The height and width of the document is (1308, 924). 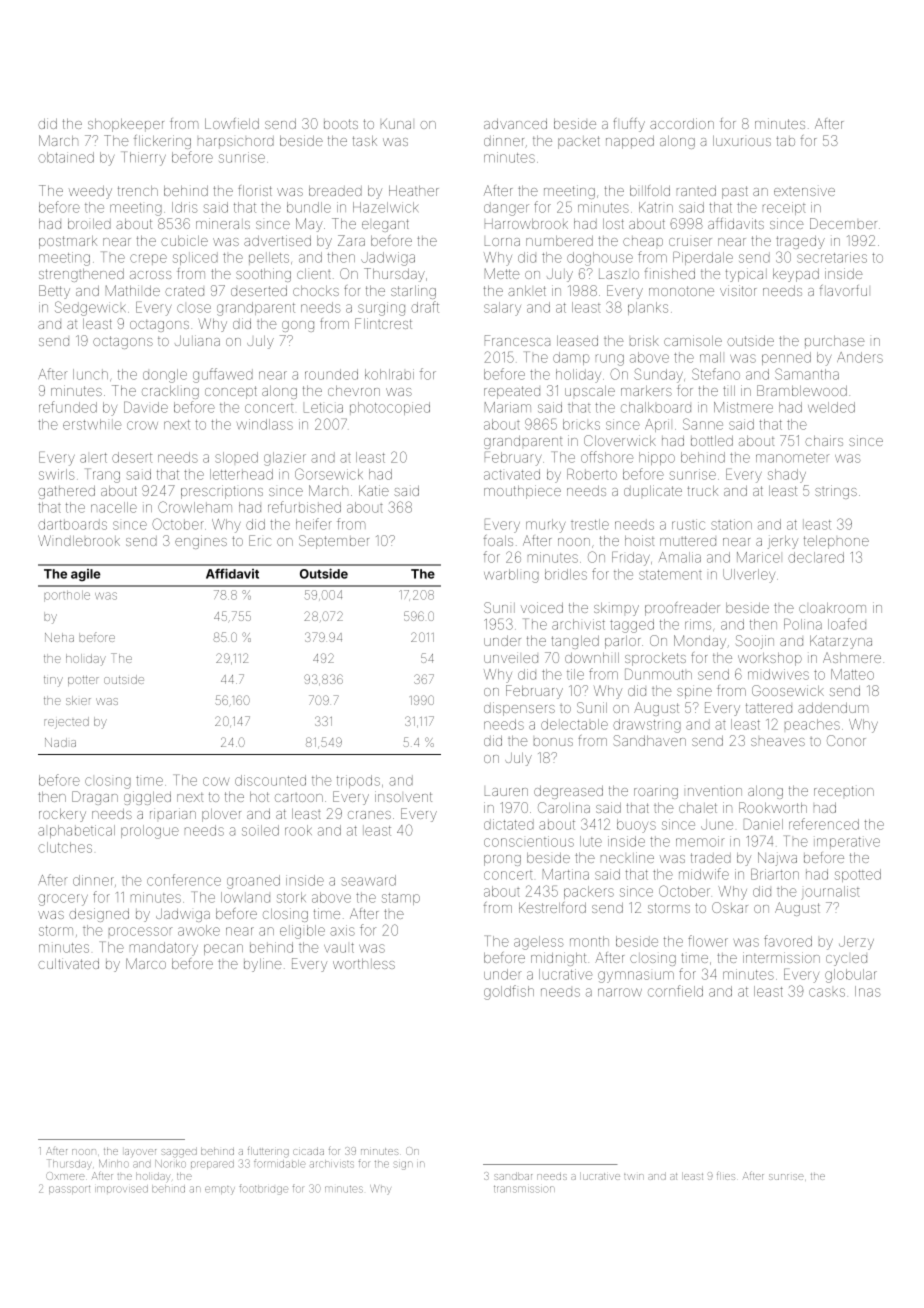 I want to click on layover, so click(x=140, y=1152).
